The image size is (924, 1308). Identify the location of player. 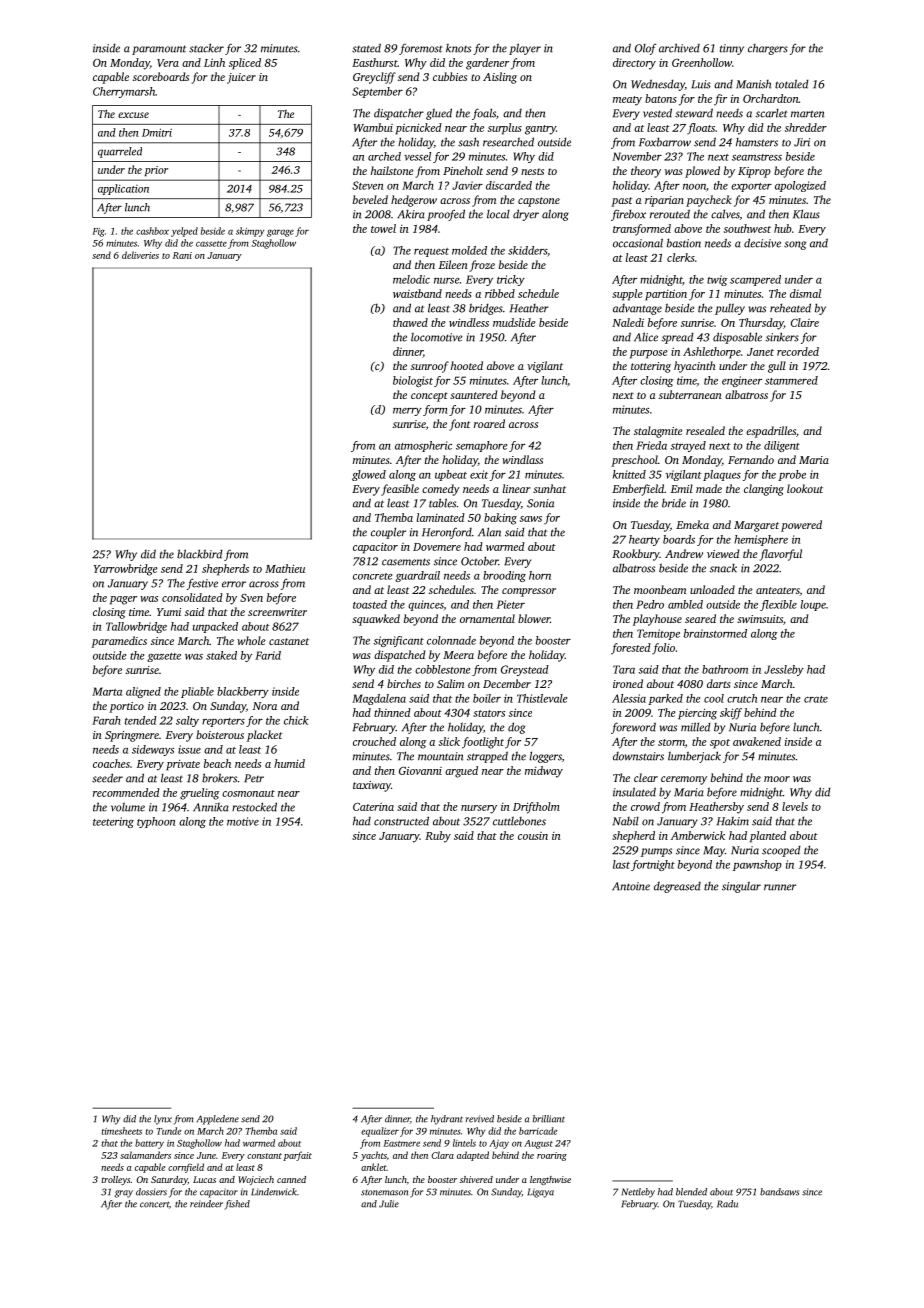
(525, 49).
